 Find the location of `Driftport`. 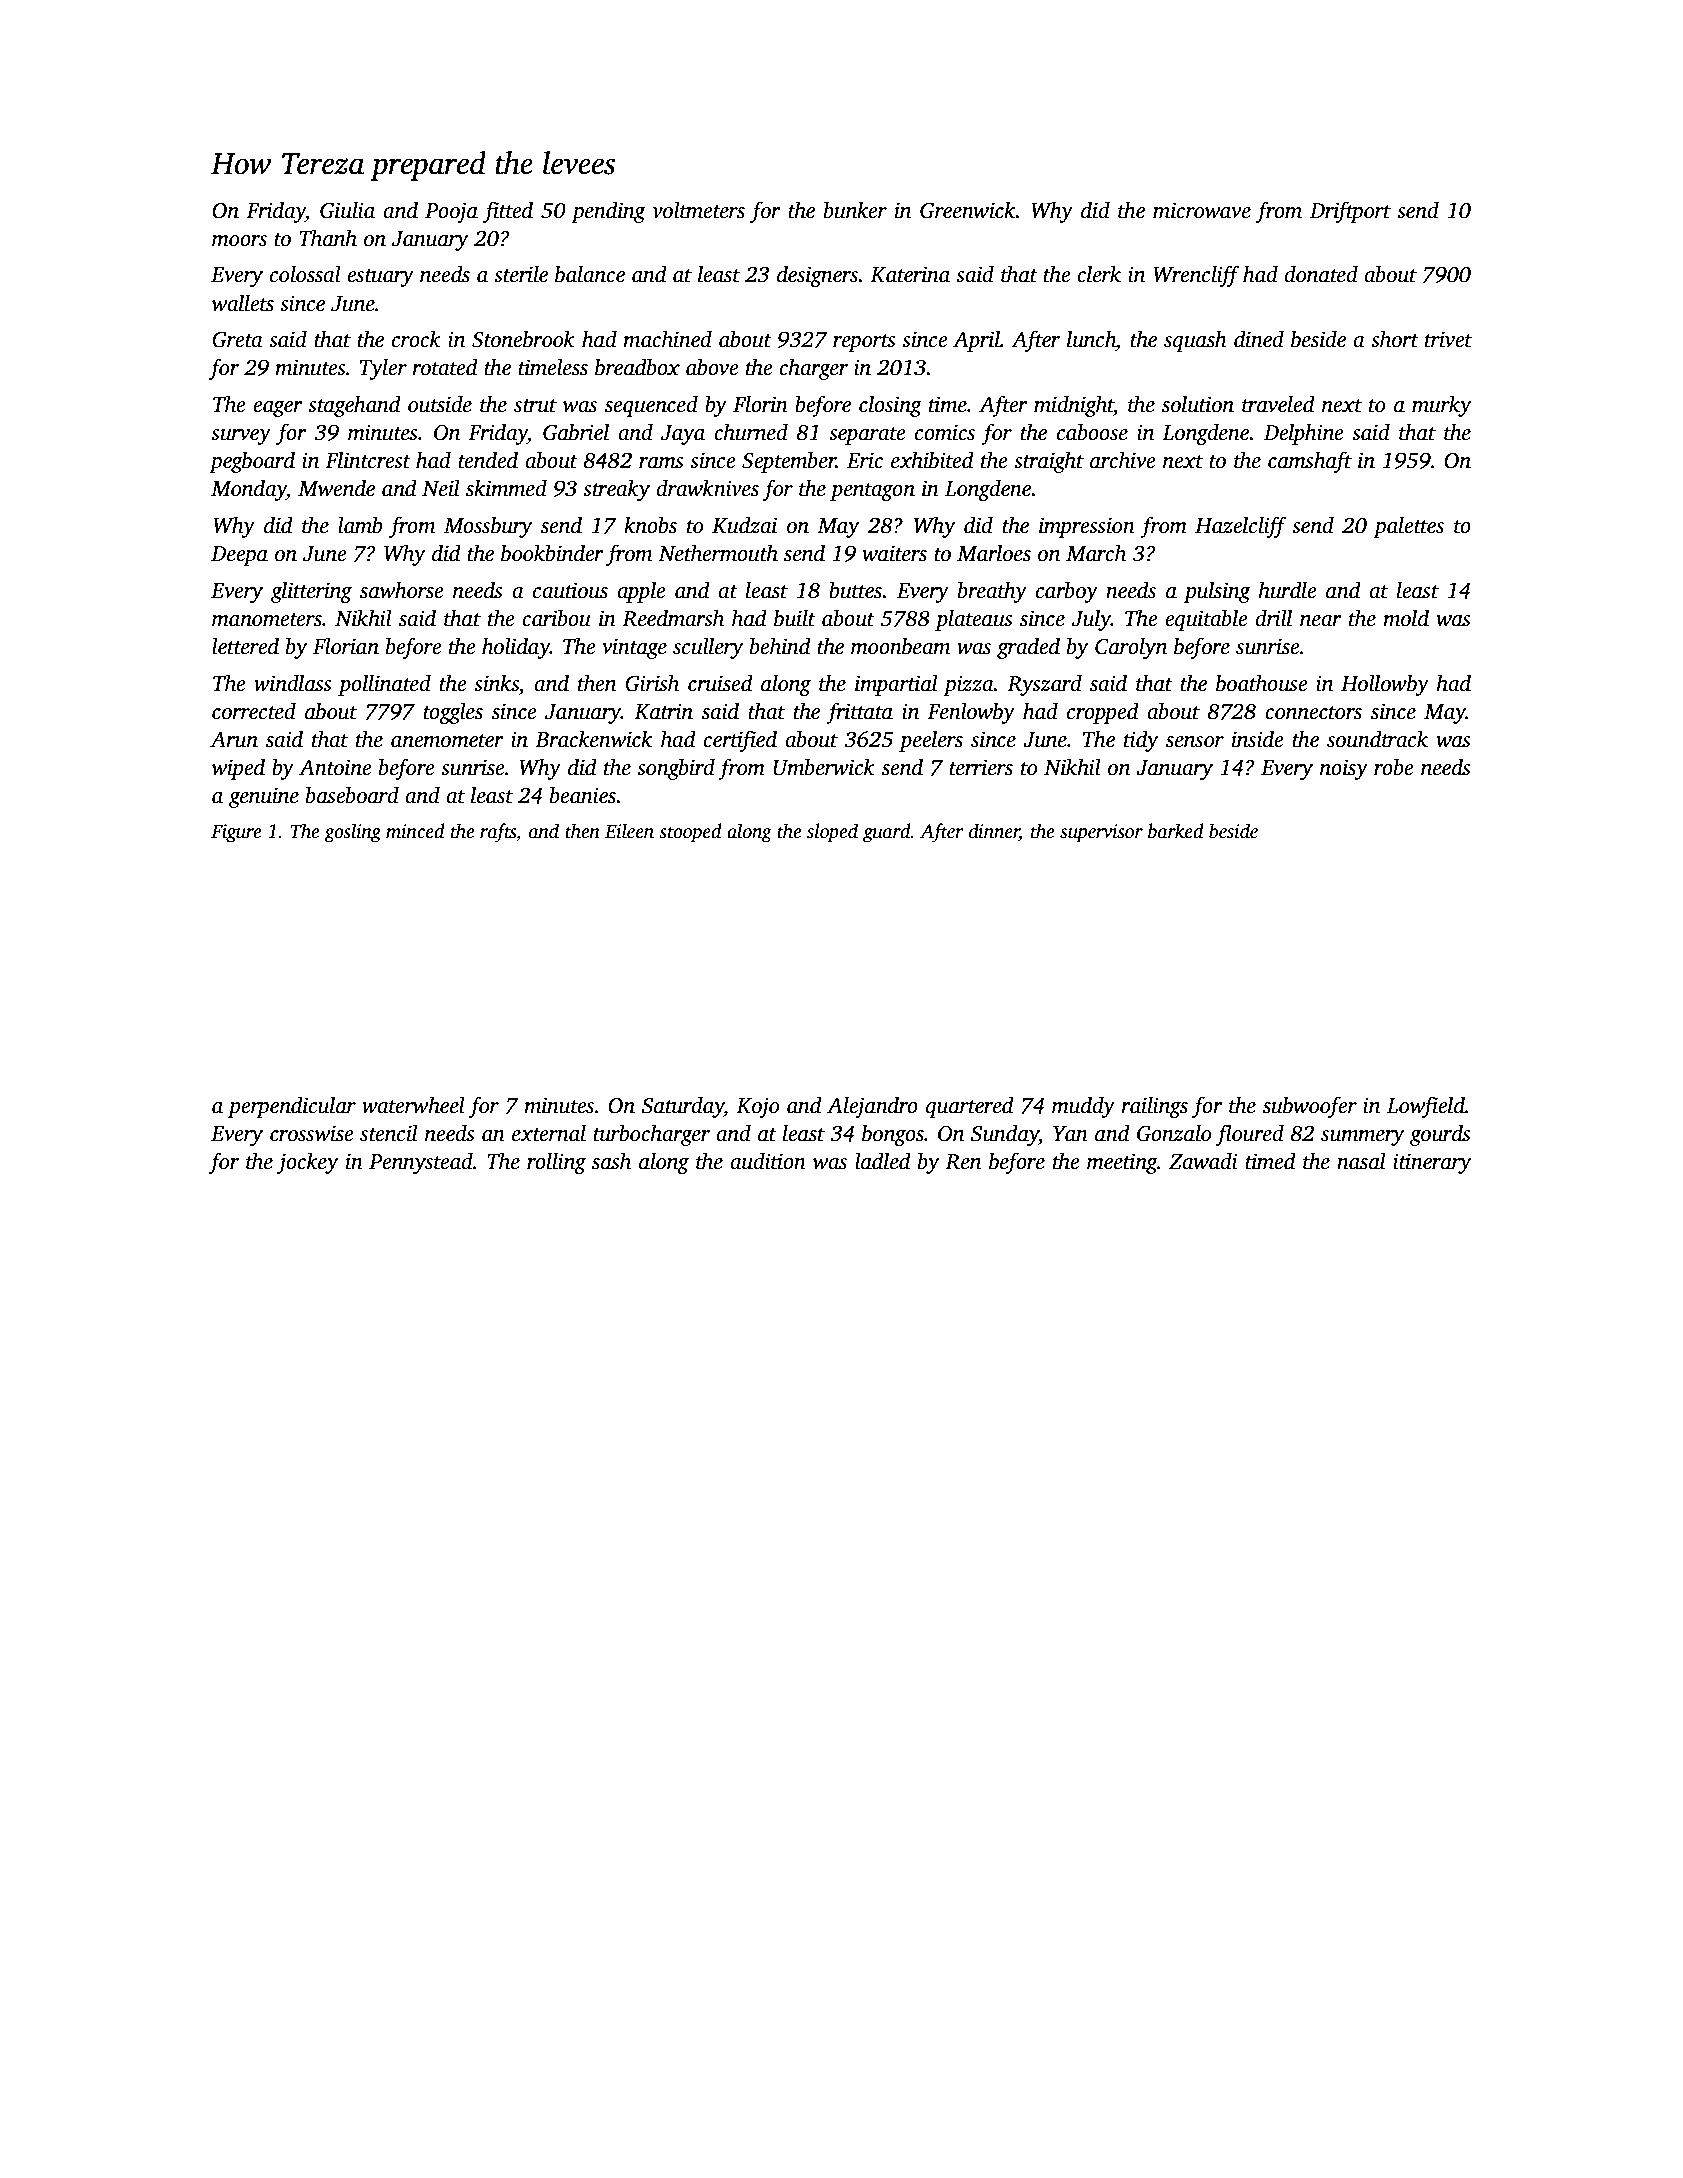

Driftport is located at coordinates (1350, 212).
